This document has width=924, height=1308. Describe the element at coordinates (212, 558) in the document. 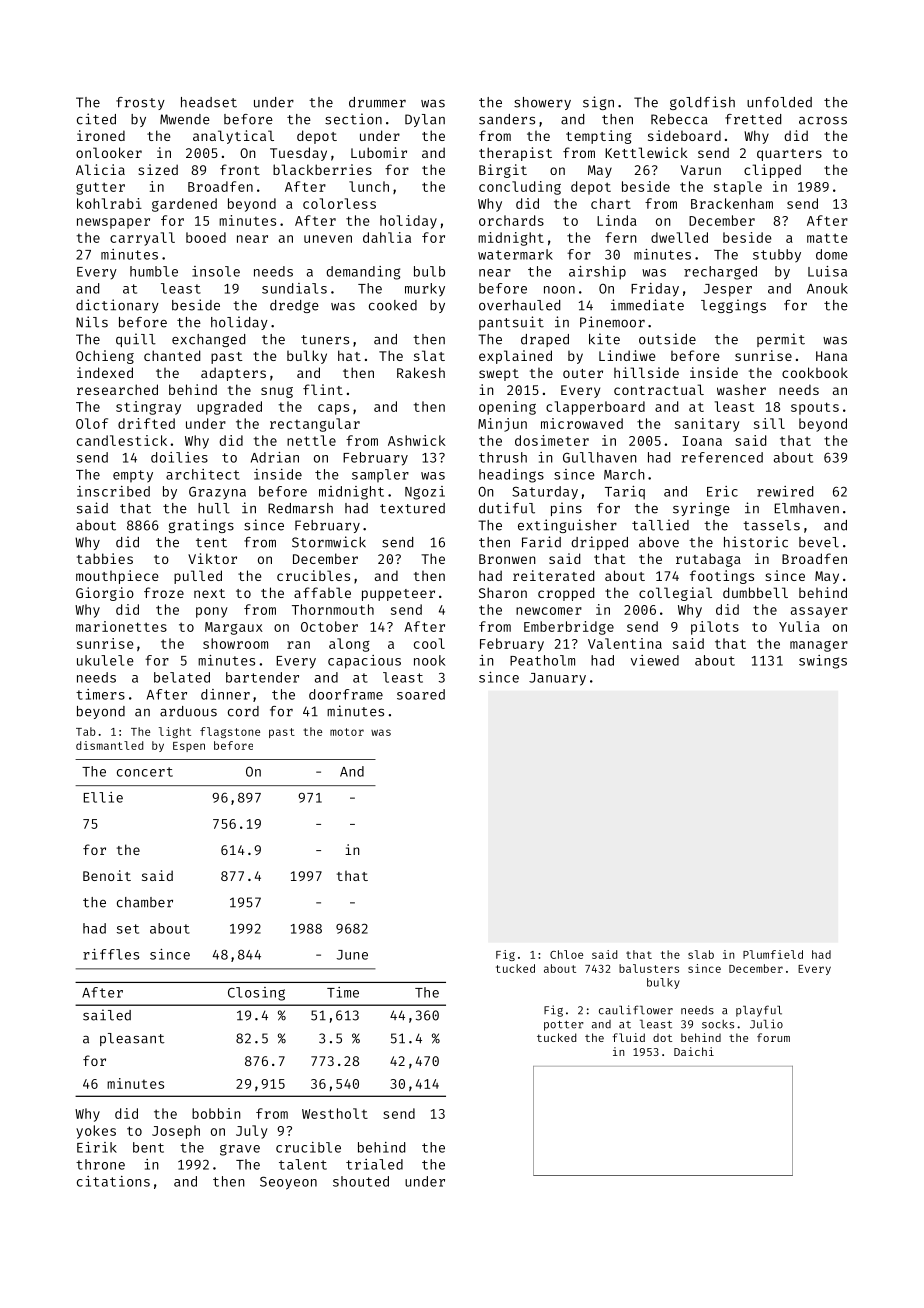

I see `Viktor` at that location.
